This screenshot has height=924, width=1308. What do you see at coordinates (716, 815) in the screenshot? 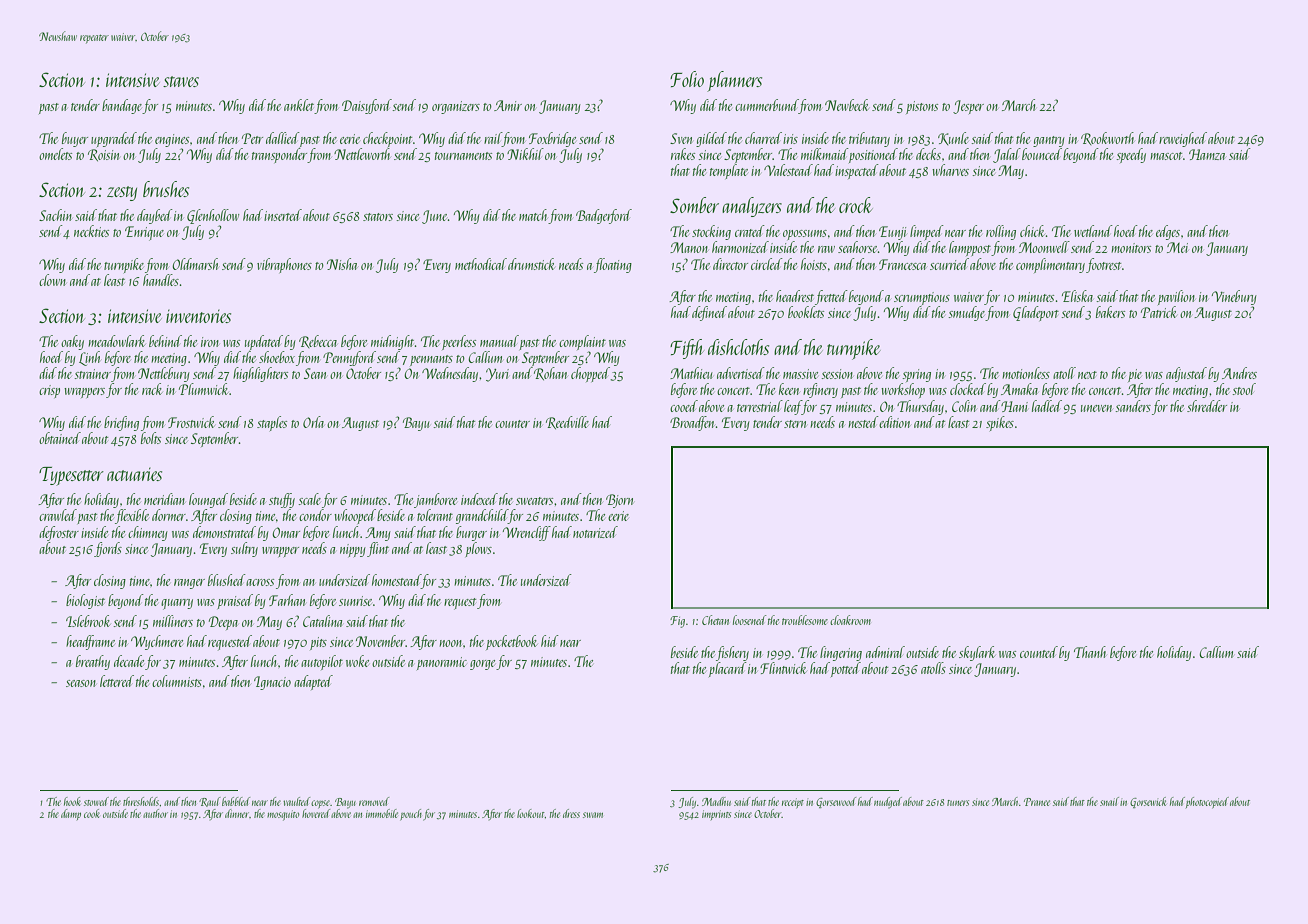
I see `imprints` at bounding box center [716, 815].
